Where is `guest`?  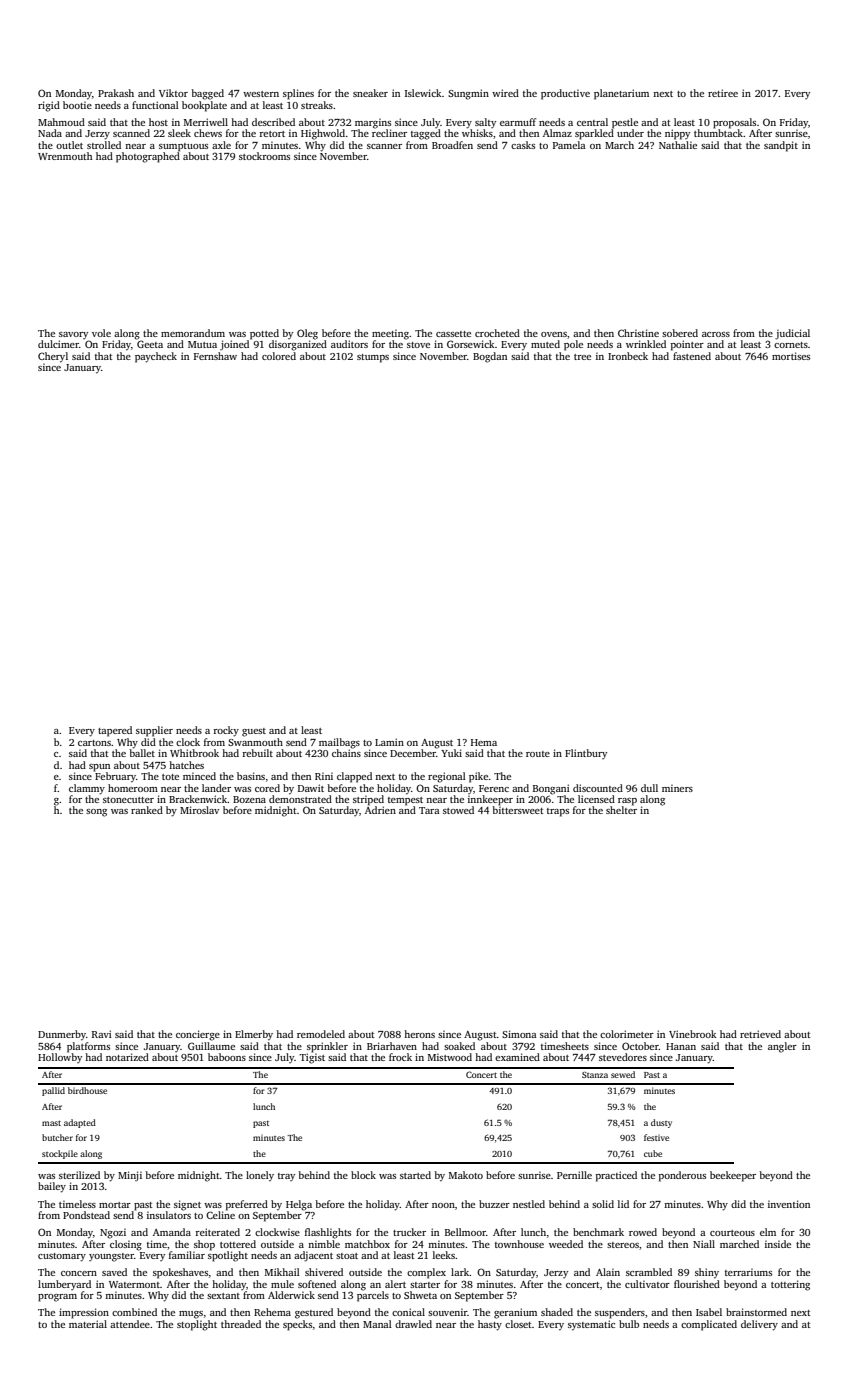 guest is located at coordinates (254, 732).
